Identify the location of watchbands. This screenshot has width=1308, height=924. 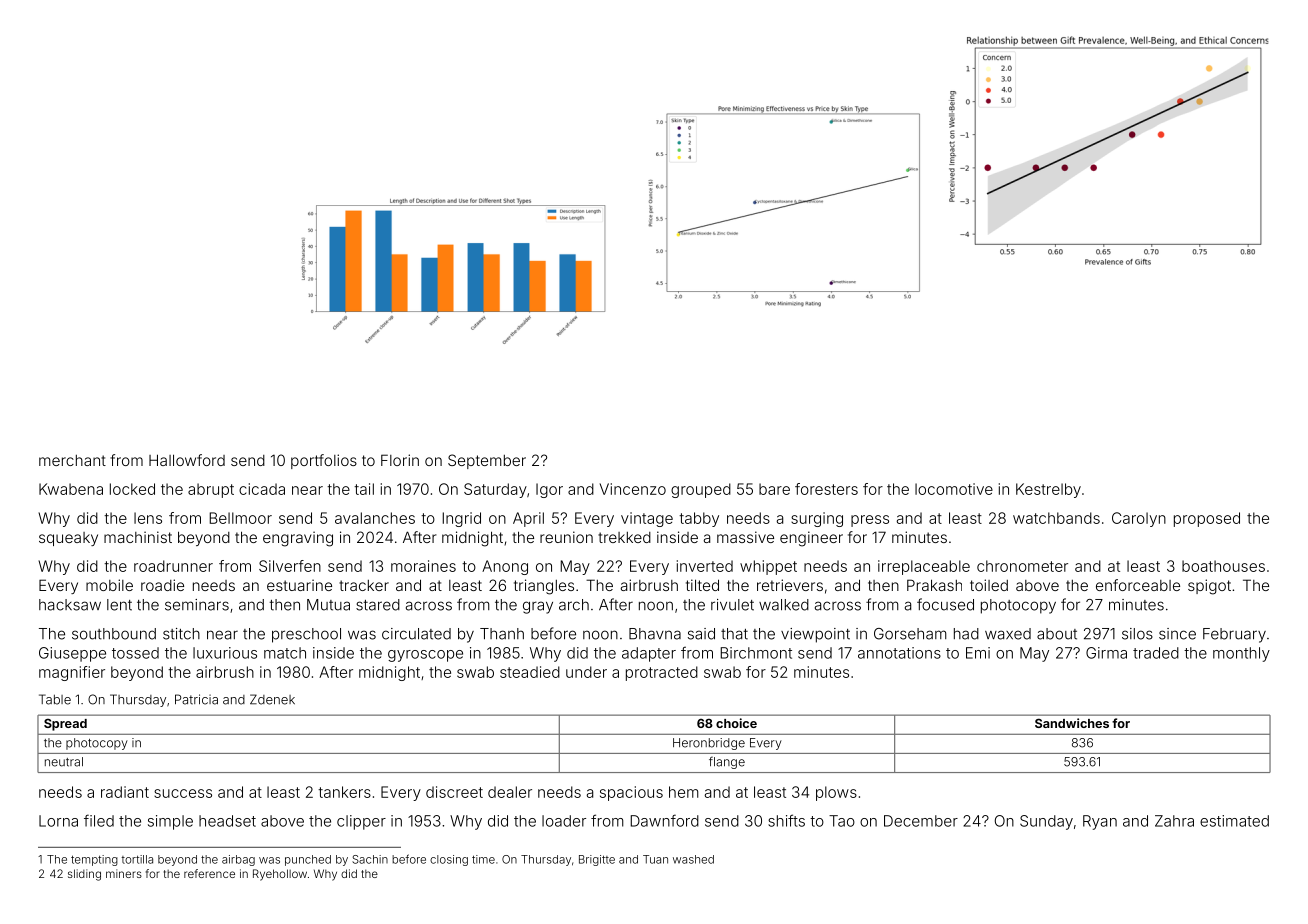
(1056, 518).
